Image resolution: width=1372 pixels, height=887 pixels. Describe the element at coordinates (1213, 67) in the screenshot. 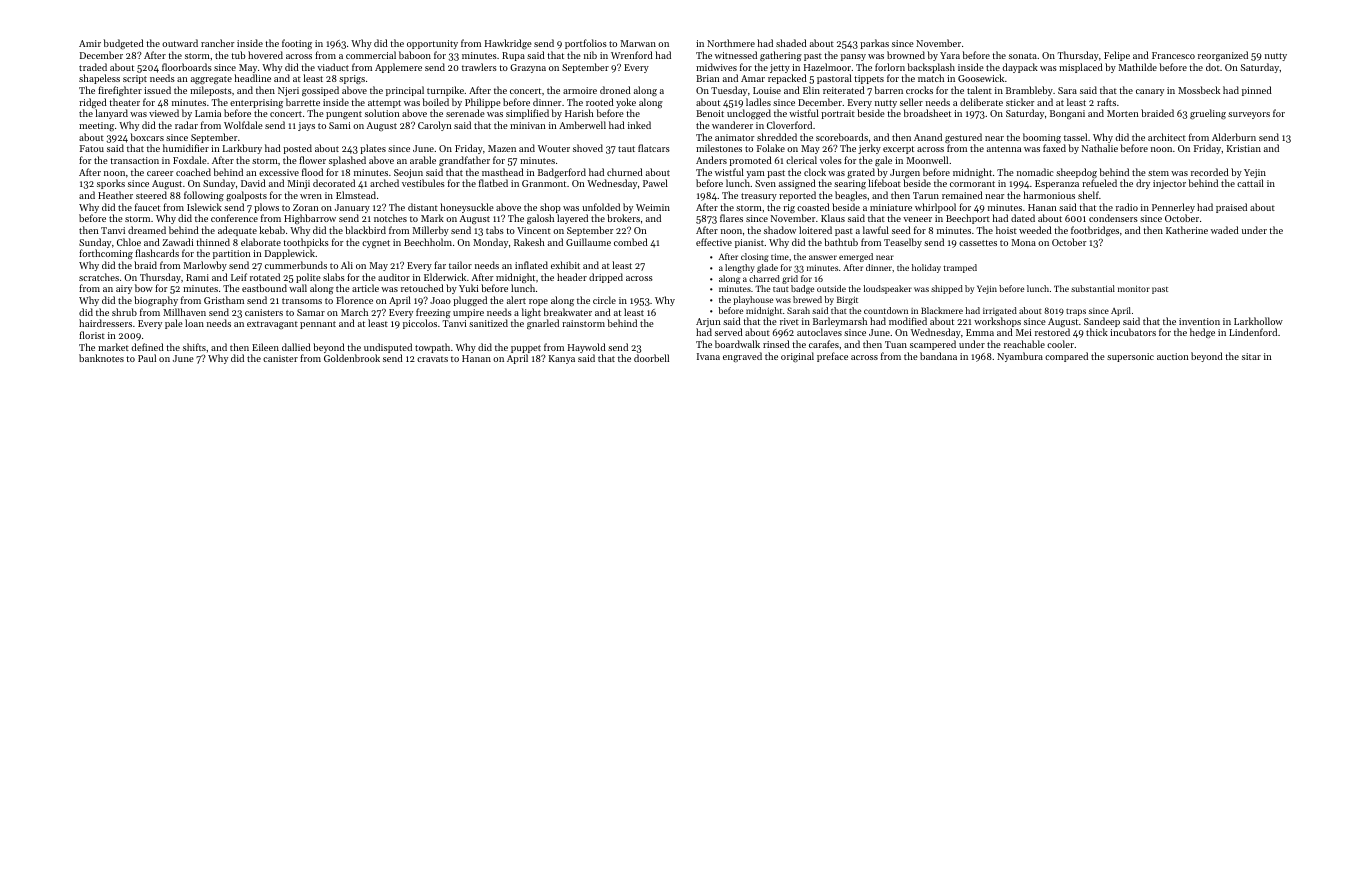

I see `dot` at that location.
